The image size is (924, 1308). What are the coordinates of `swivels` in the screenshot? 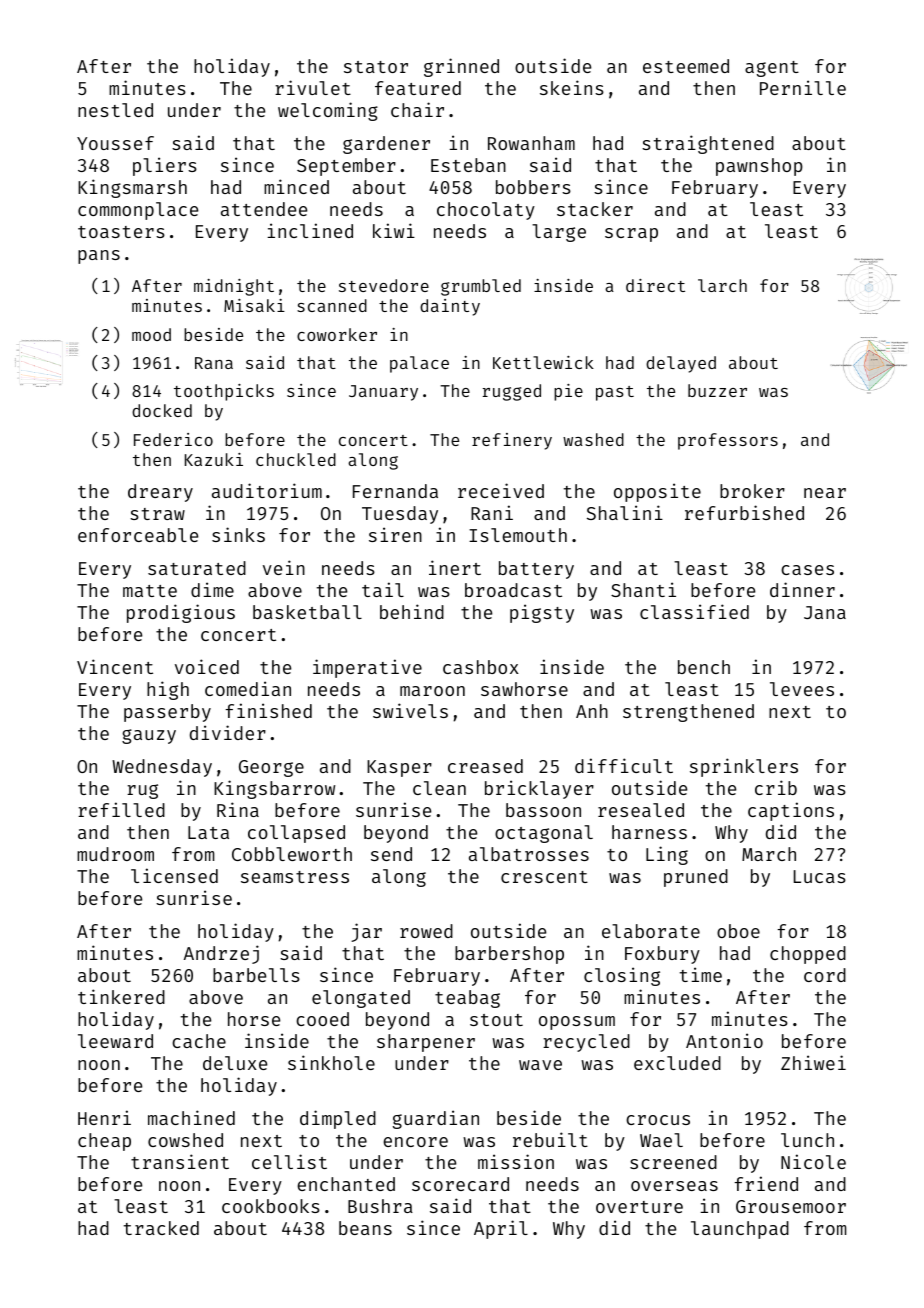 It's located at (410, 710).
